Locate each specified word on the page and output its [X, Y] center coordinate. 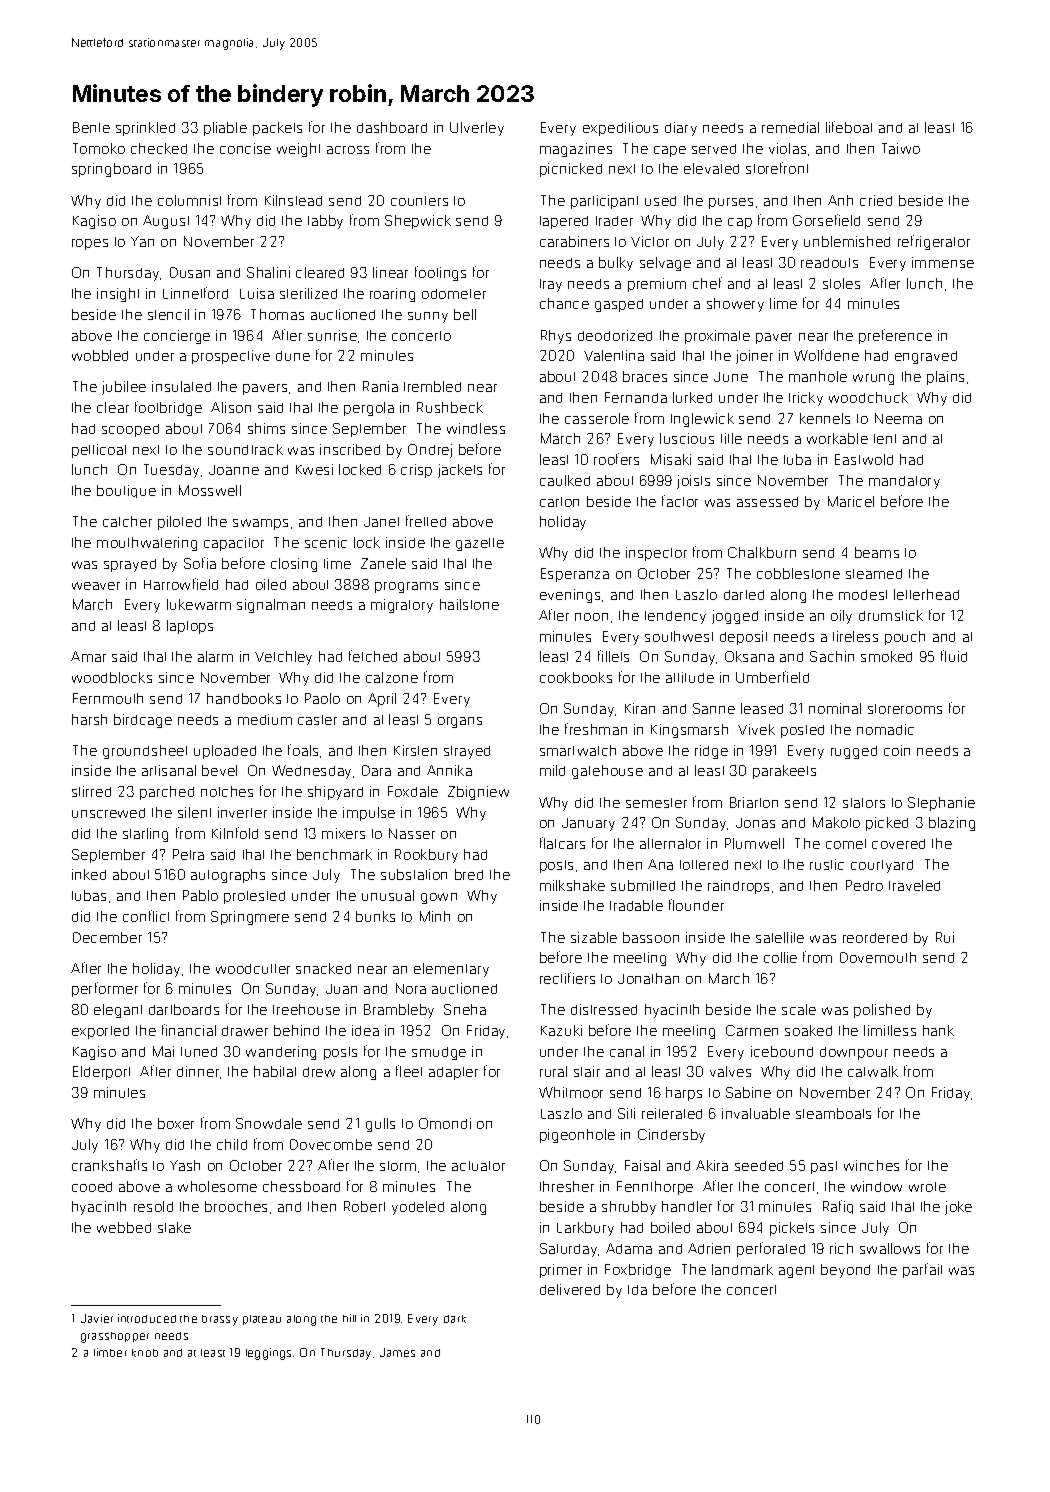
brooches [236, 1206]
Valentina [614, 355]
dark [455, 1319]
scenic [326, 542]
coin [897, 750]
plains [945, 378]
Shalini [268, 272]
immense [943, 262]
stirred [91, 791]
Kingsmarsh [689, 731]
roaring [392, 295]
